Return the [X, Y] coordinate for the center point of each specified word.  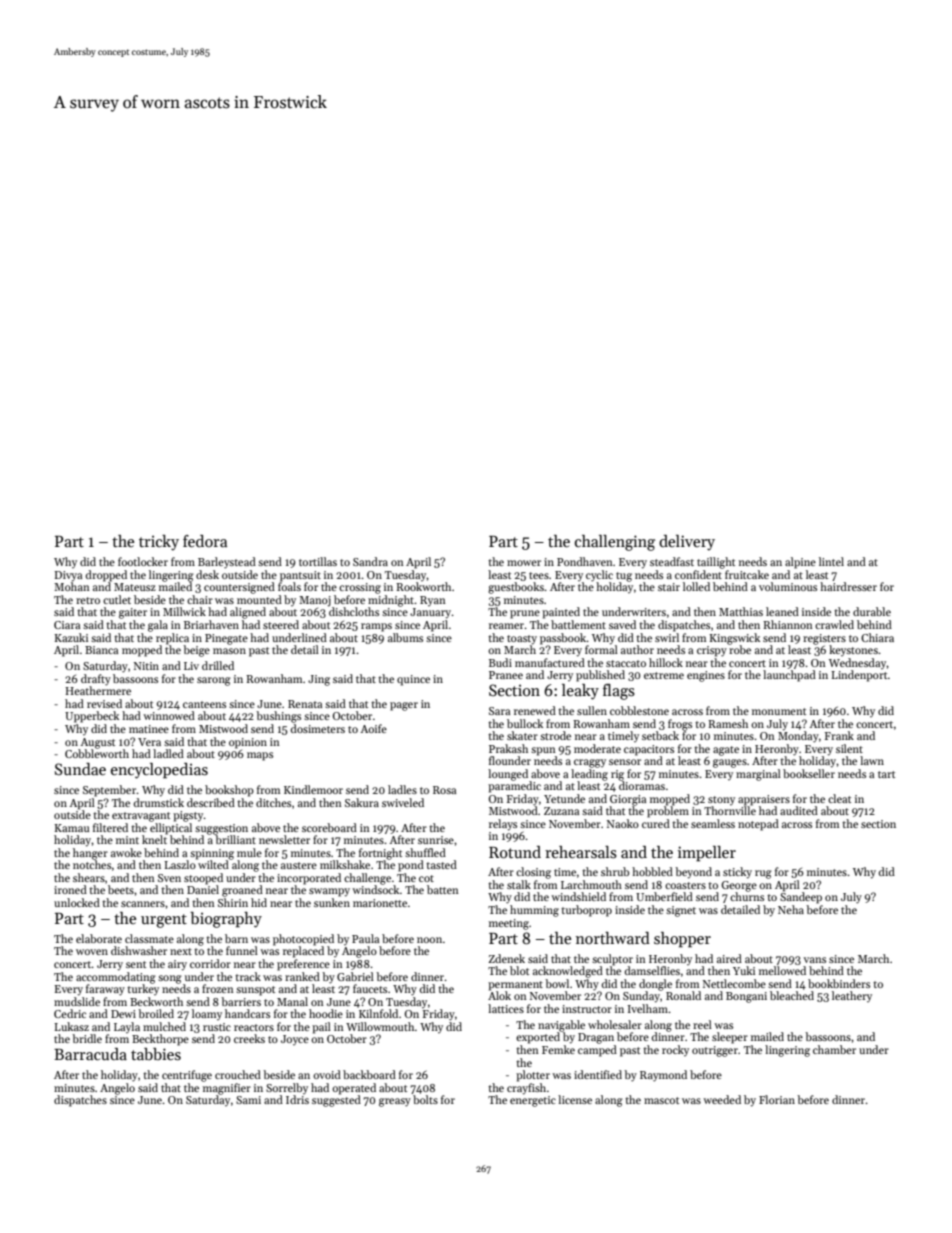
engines [706, 676]
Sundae [80, 769]
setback [660, 735]
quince [413, 680]
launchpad [789, 676]
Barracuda [90, 1054]
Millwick [184, 611]
